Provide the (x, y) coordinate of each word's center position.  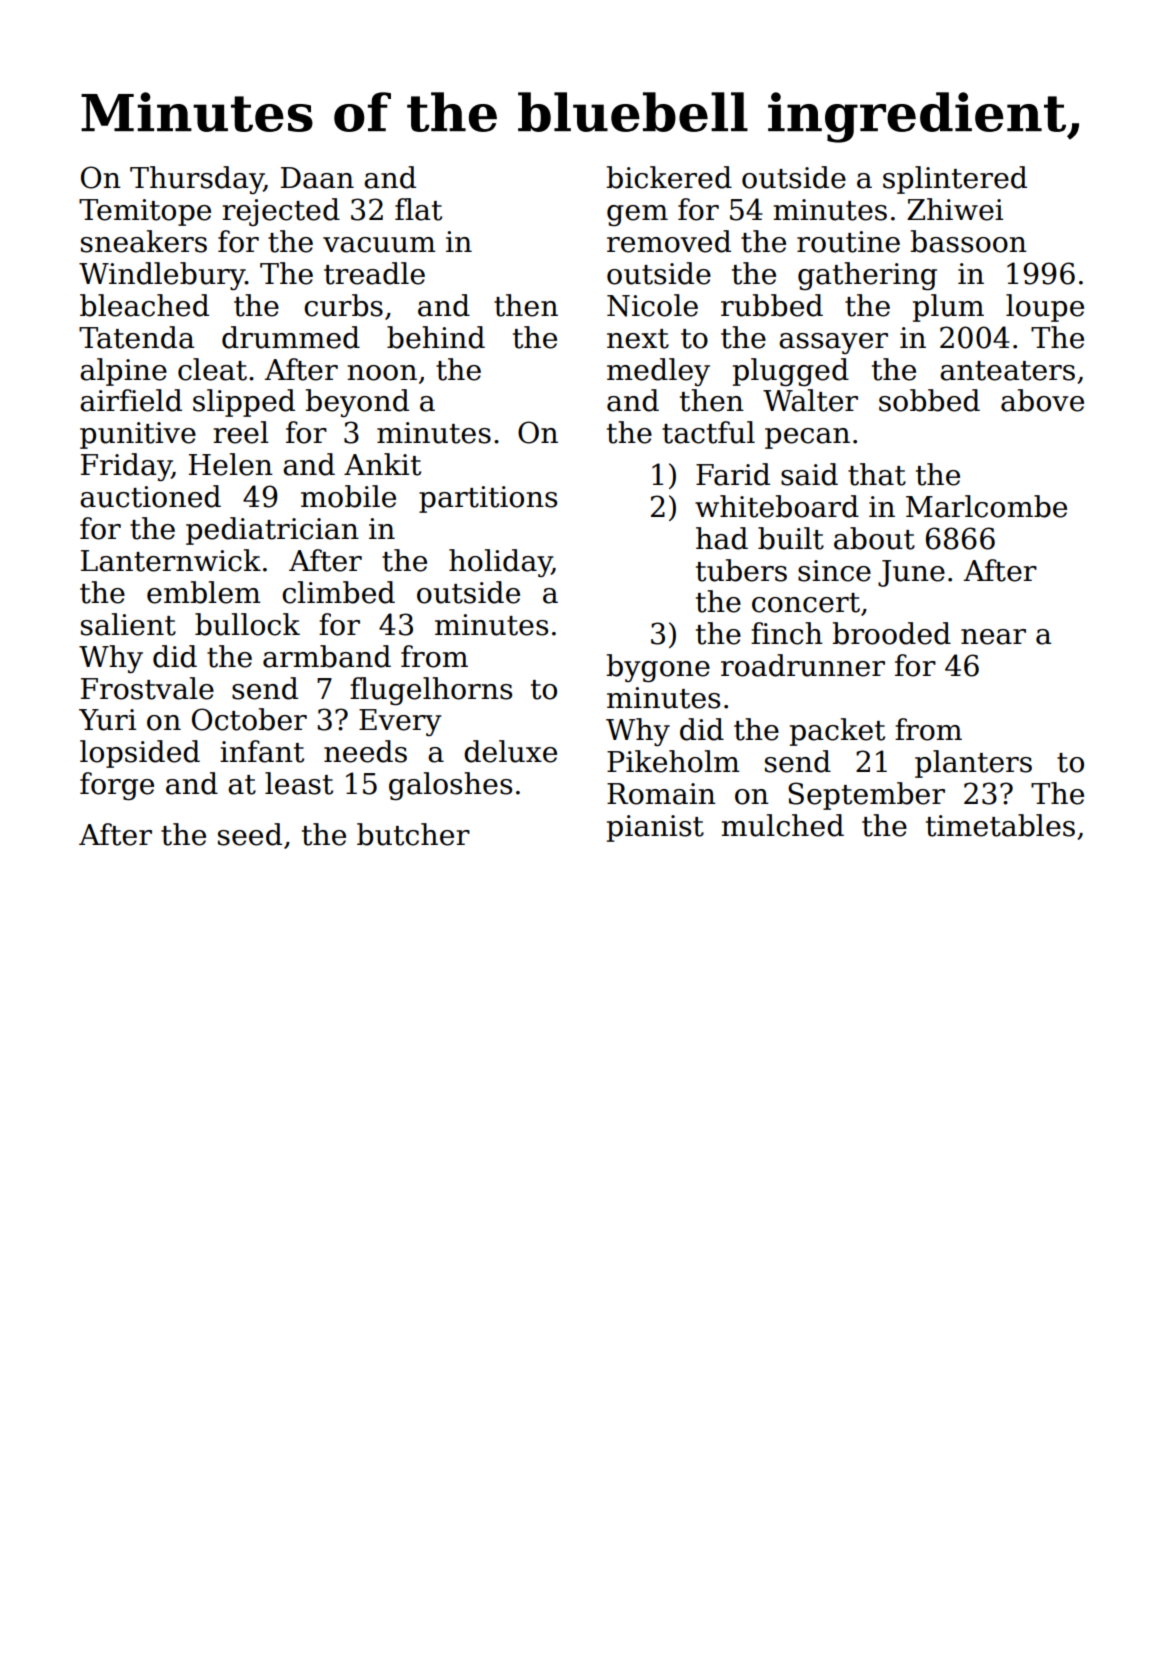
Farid (733, 474)
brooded (891, 633)
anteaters (1007, 371)
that (877, 474)
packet (837, 732)
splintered (955, 180)
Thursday (197, 180)
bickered (669, 177)
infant (262, 751)
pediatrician (272, 531)
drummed (291, 337)
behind (436, 337)
